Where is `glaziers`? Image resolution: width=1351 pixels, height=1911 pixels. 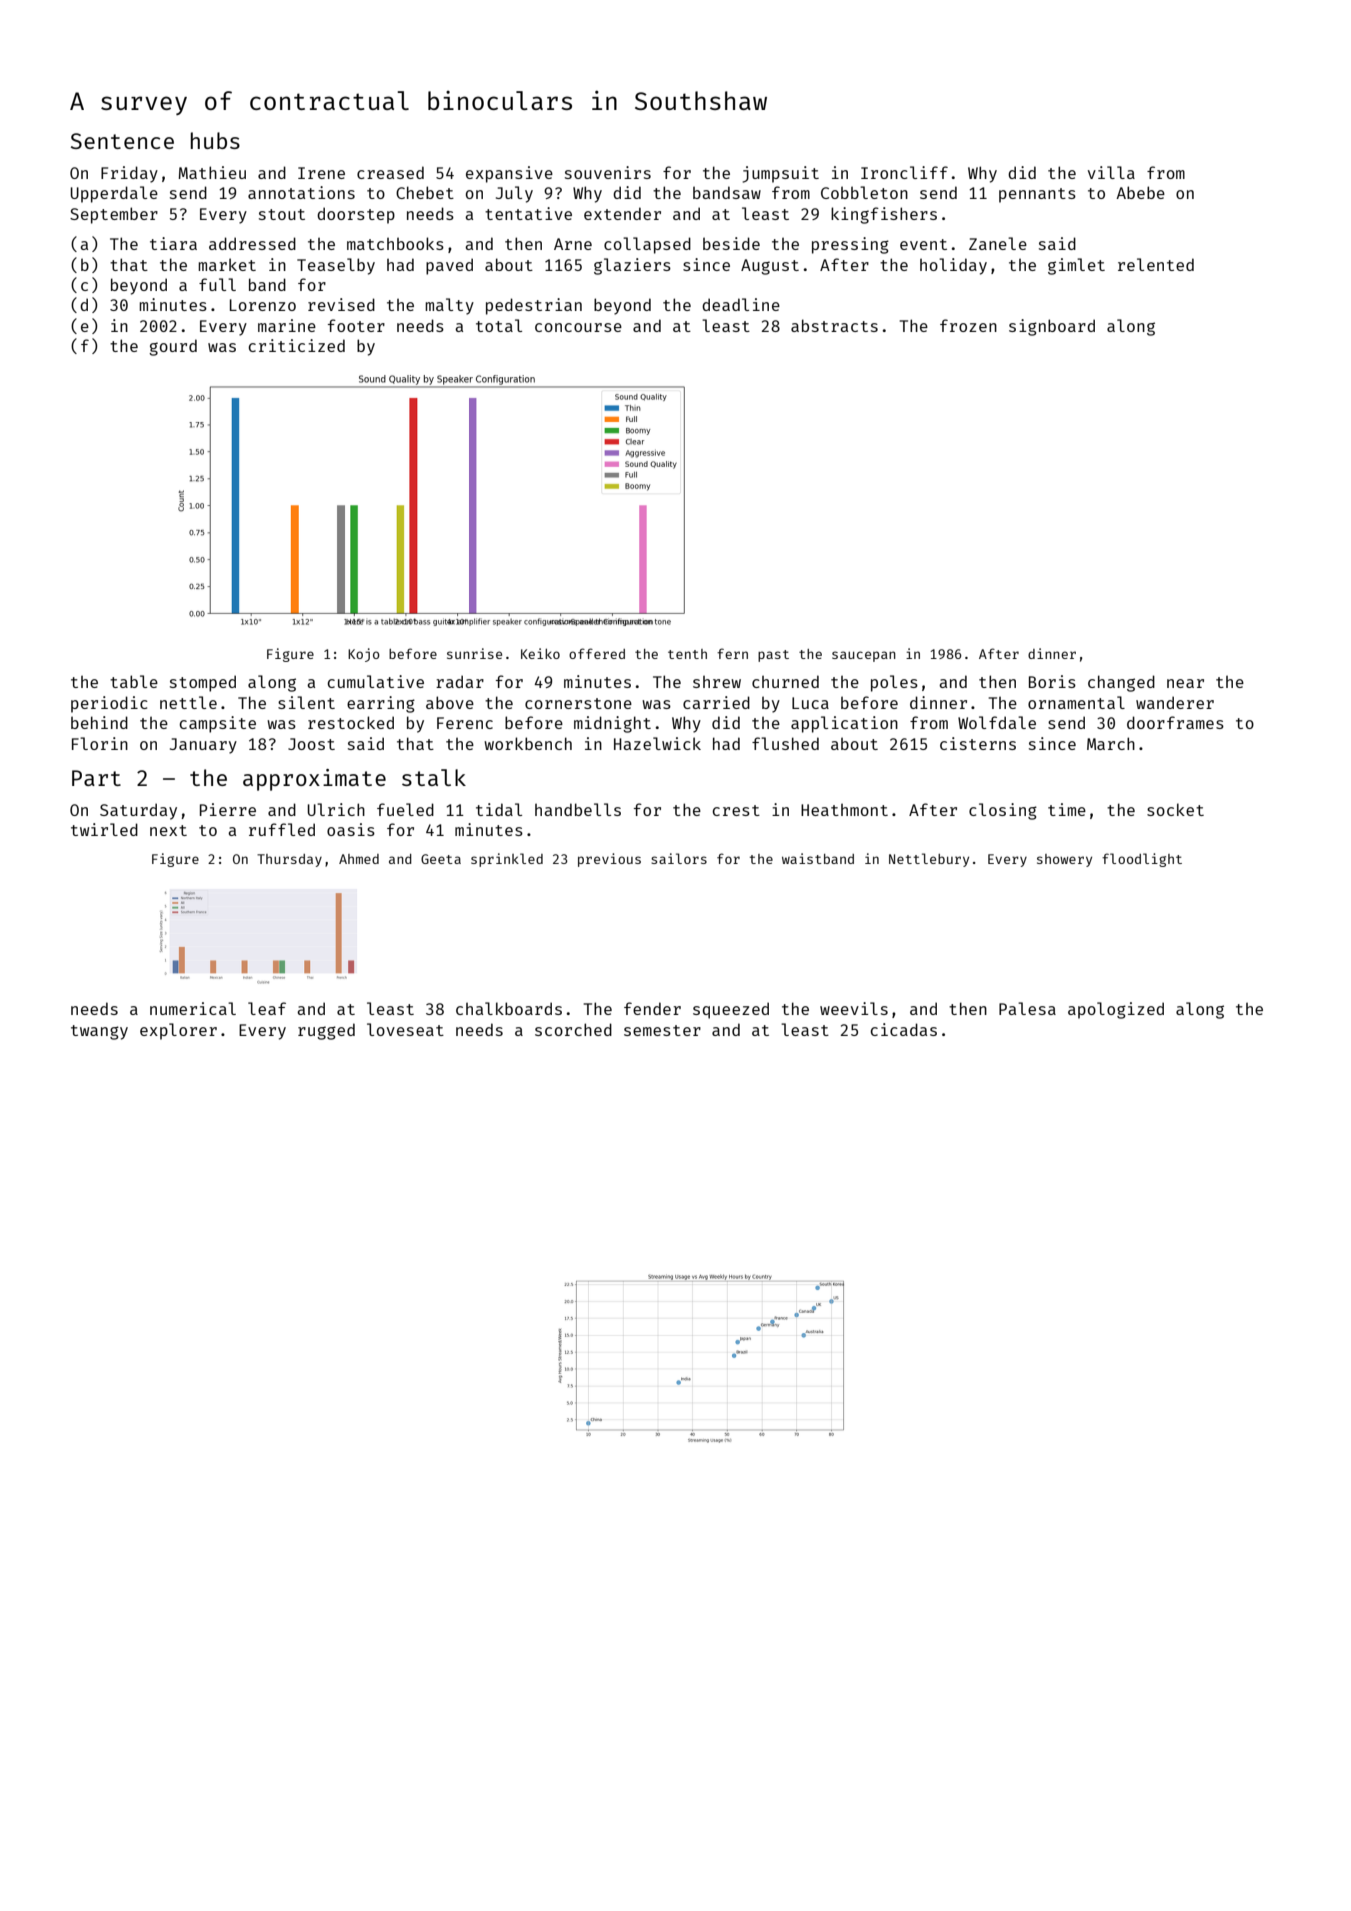 glaziers is located at coordinates (632, 266).
